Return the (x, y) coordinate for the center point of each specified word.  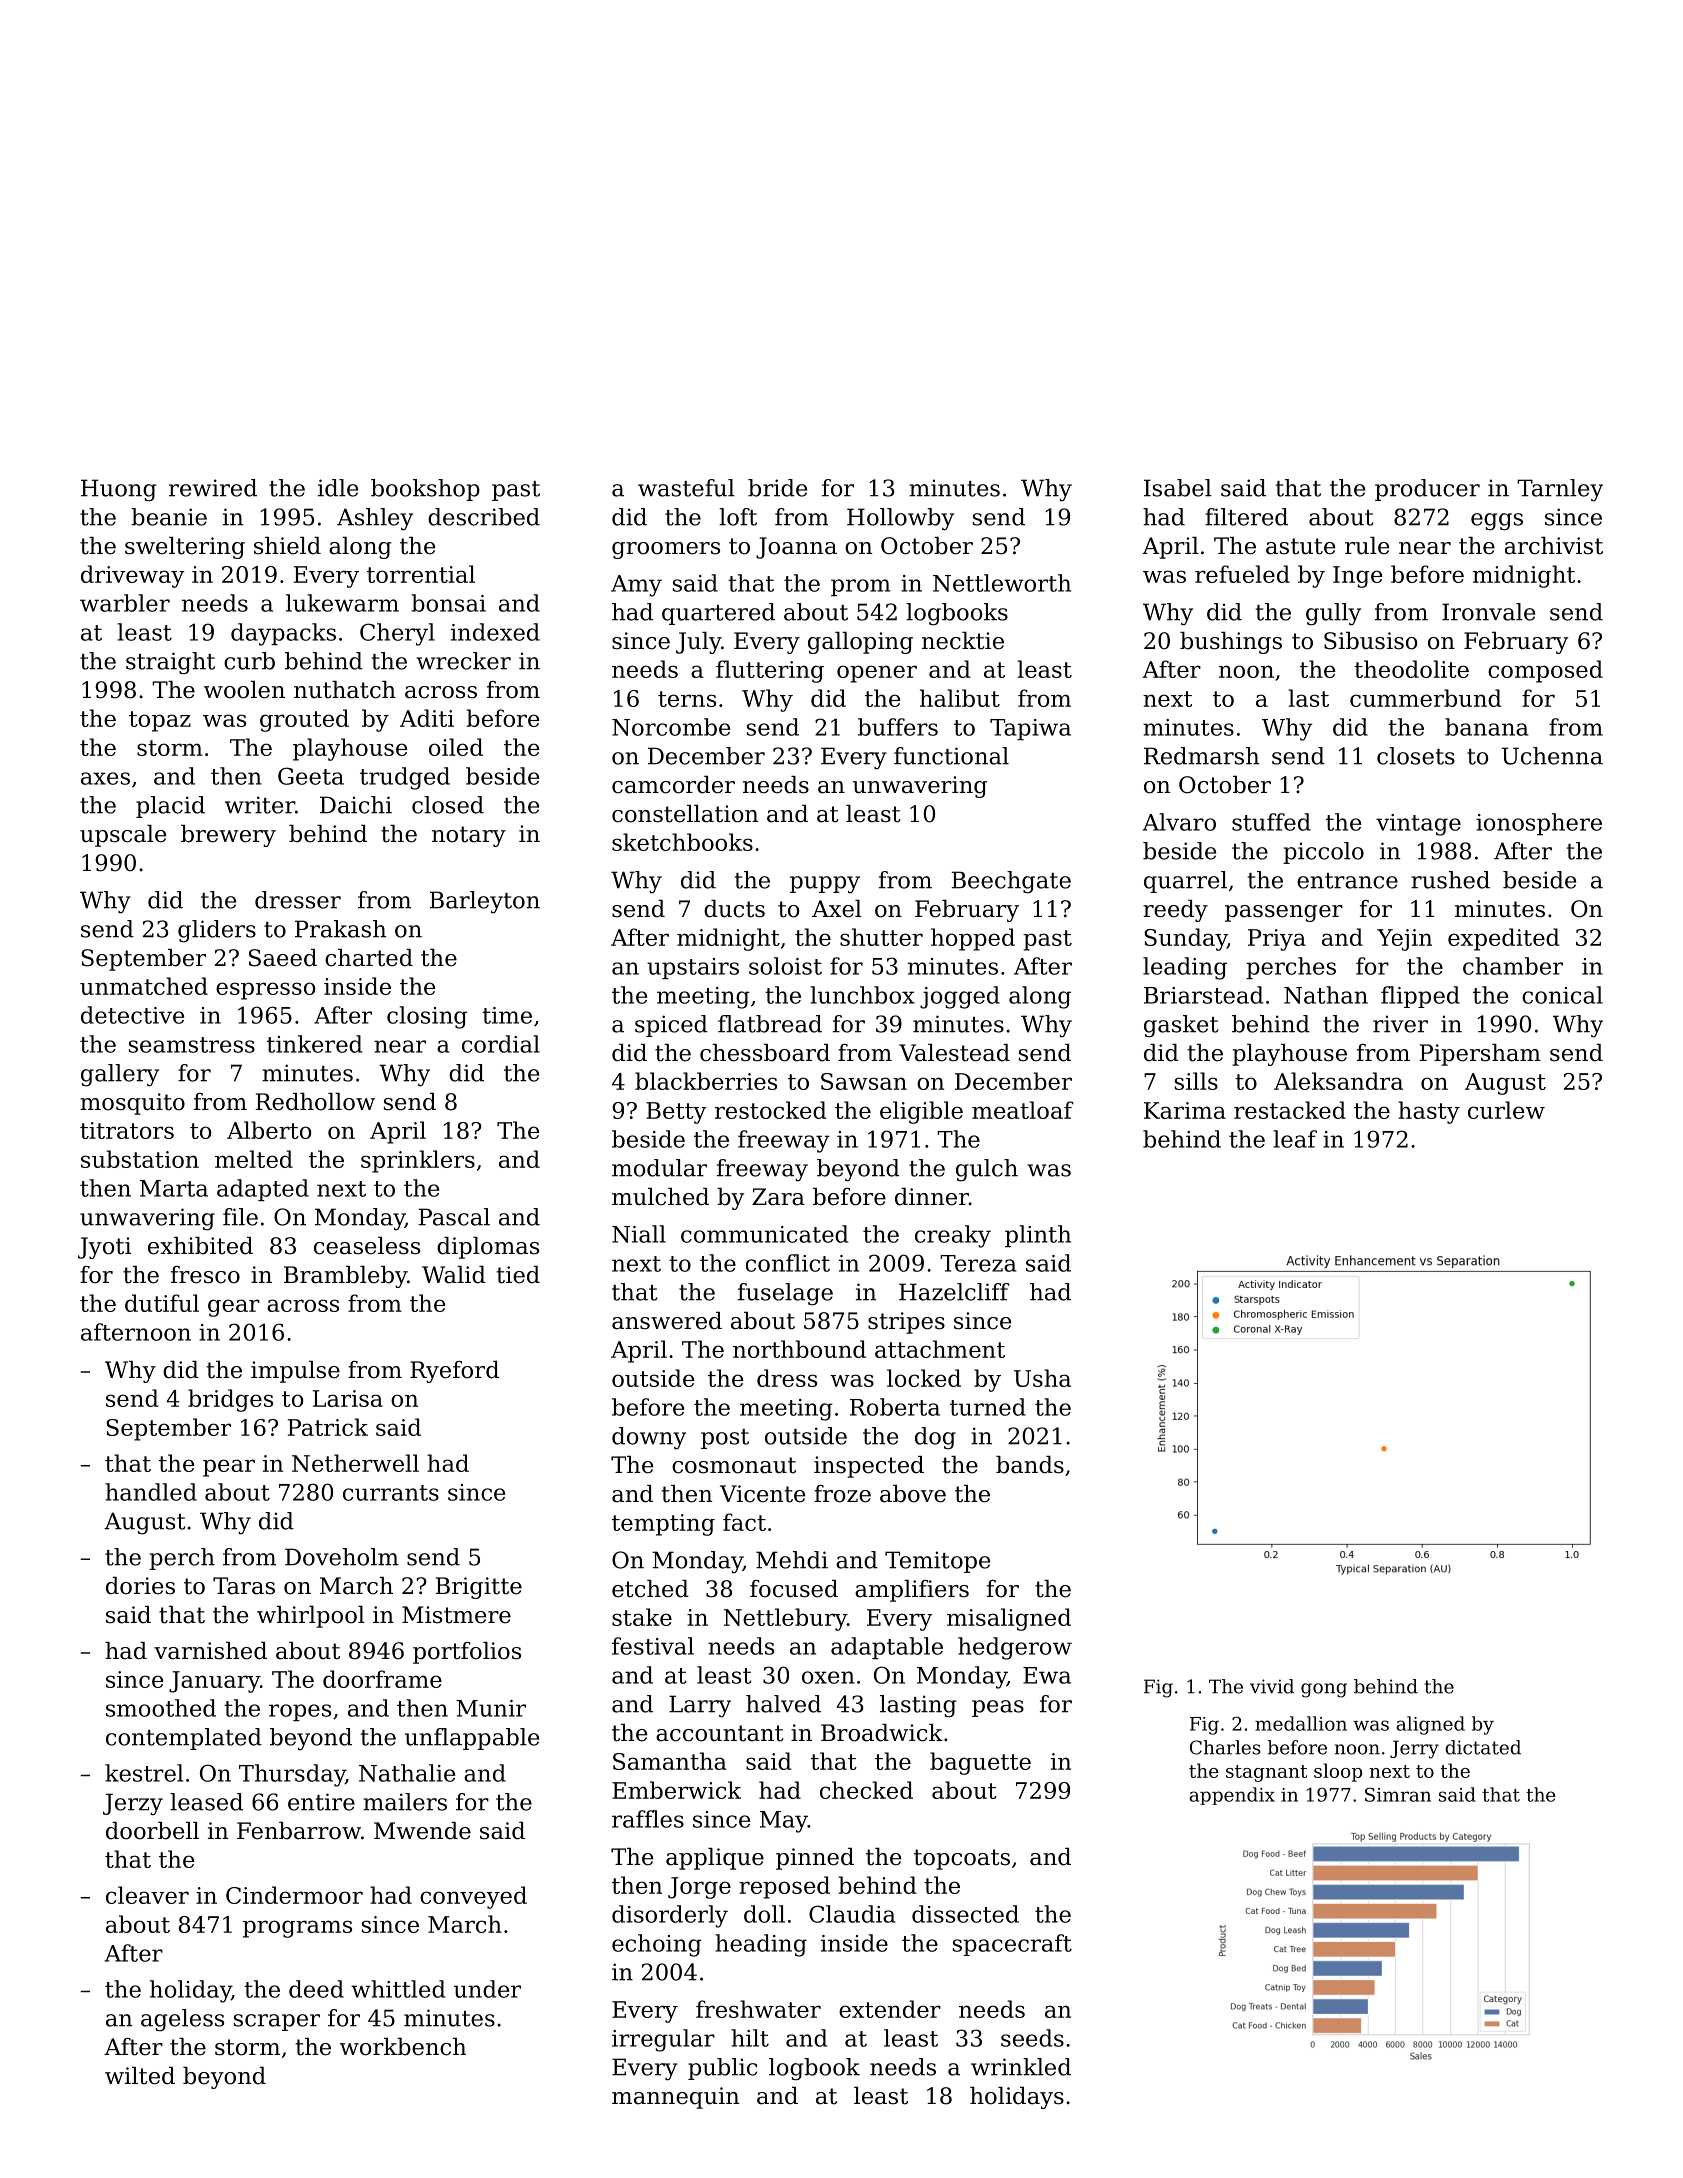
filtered (1246, 517)
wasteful (686, 488)
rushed (1450, 880)
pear (229, 1468)
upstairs (693, 968)
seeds (1032, 2038)
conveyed (473, 1897)
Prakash (340, 929)
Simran (1398, 1794)
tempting (663, 1525)
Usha (1042, 1378)
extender (890, 2009)
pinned (815, 1859)
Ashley (375, 519)
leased (206, 1802)
